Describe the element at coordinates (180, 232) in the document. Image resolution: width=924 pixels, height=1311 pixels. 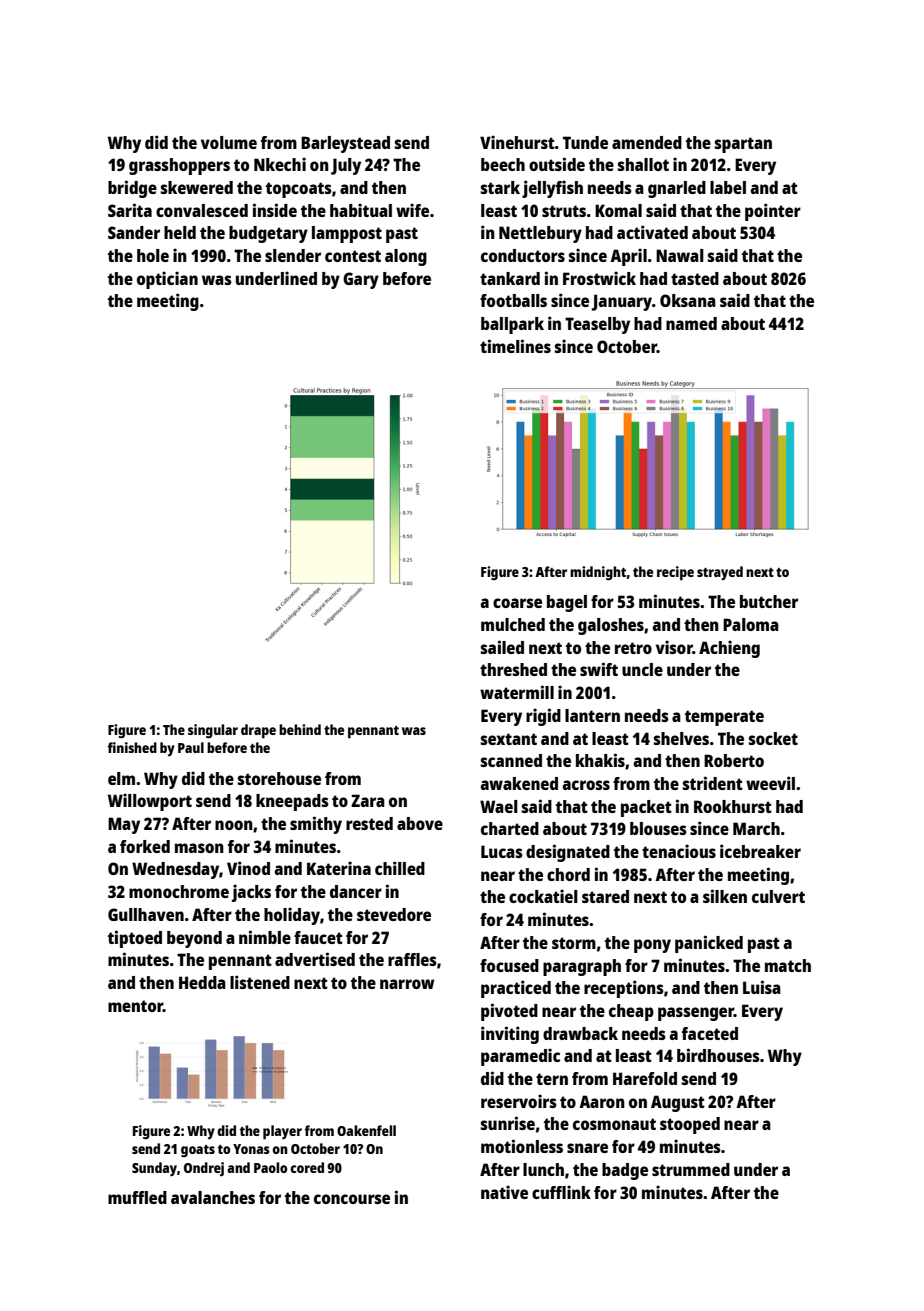
I see `held` at that location.
